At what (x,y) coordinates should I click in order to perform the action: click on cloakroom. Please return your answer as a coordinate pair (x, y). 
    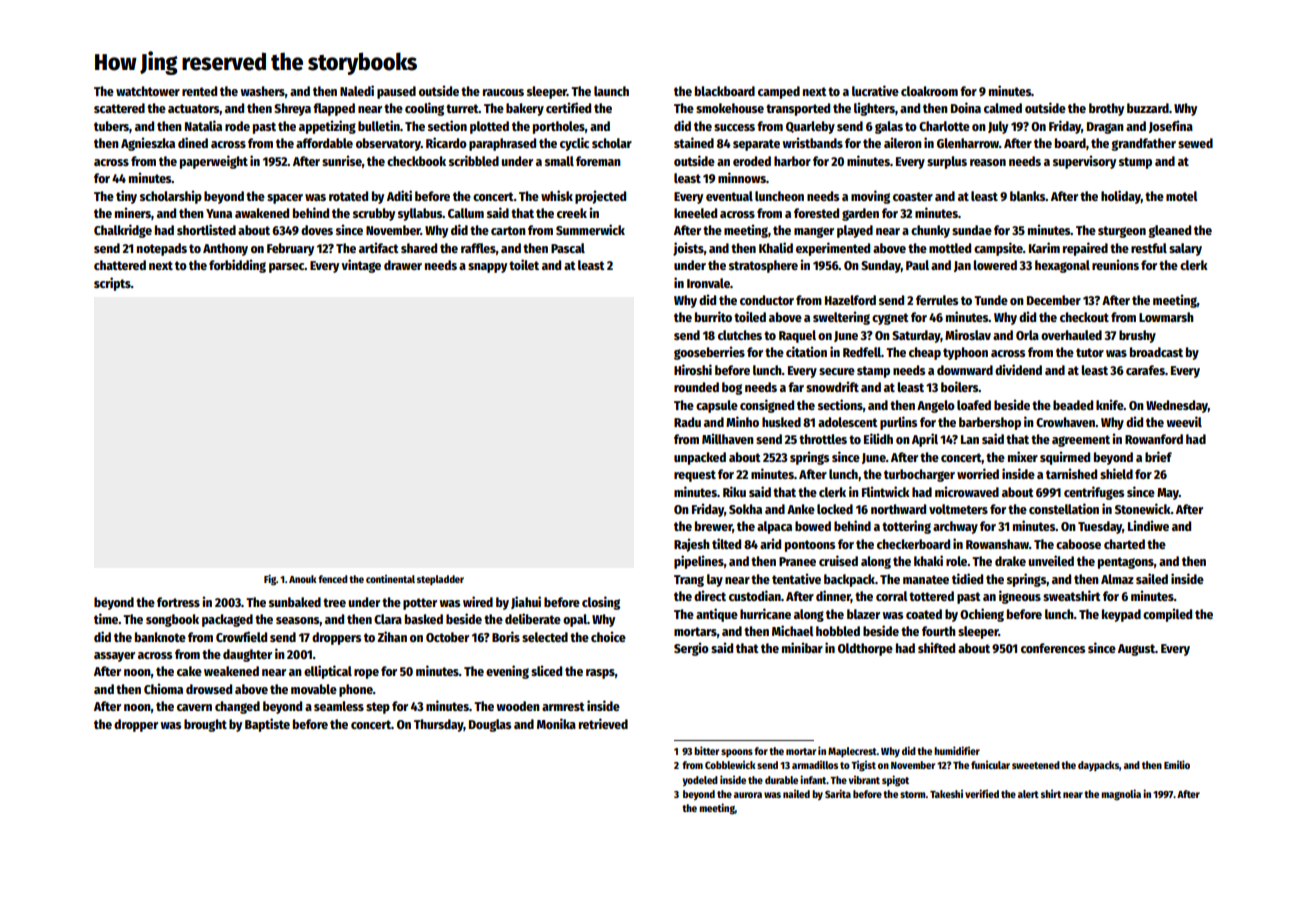
    Looking at the image, I should click on (929, 91).
